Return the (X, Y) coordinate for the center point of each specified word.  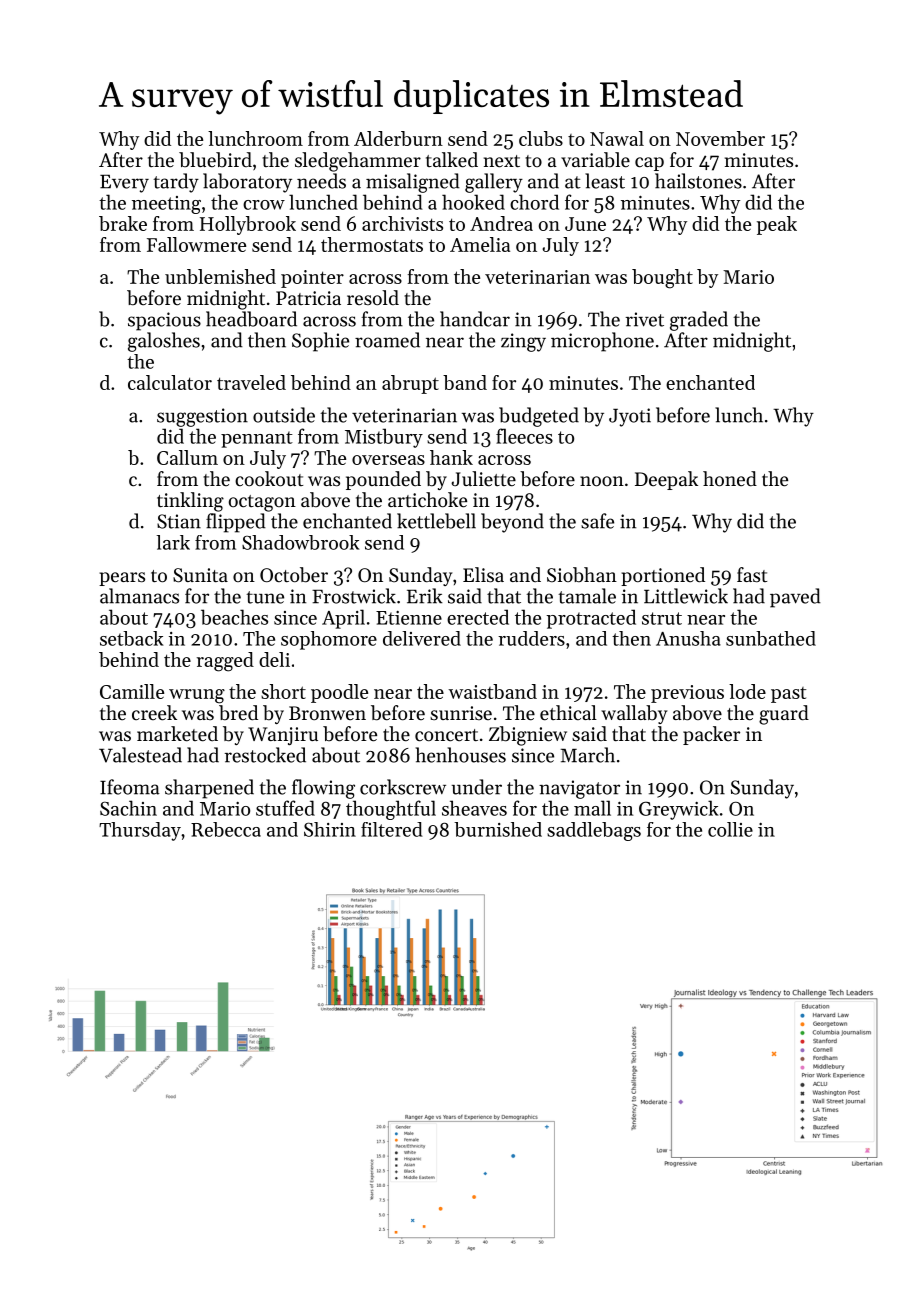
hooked (473, 202)
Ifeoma (130, 787)
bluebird (215, 159)
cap (649, 164)
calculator (170, 382)
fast (752, 574)
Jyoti (630, 417)
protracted (591, 619)
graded (699, 321)
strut (662, 618)
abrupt (410, 384)
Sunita (200, 575)
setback (131, 638)
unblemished (220, 276)
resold (373, 297)
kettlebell (436, 521)
